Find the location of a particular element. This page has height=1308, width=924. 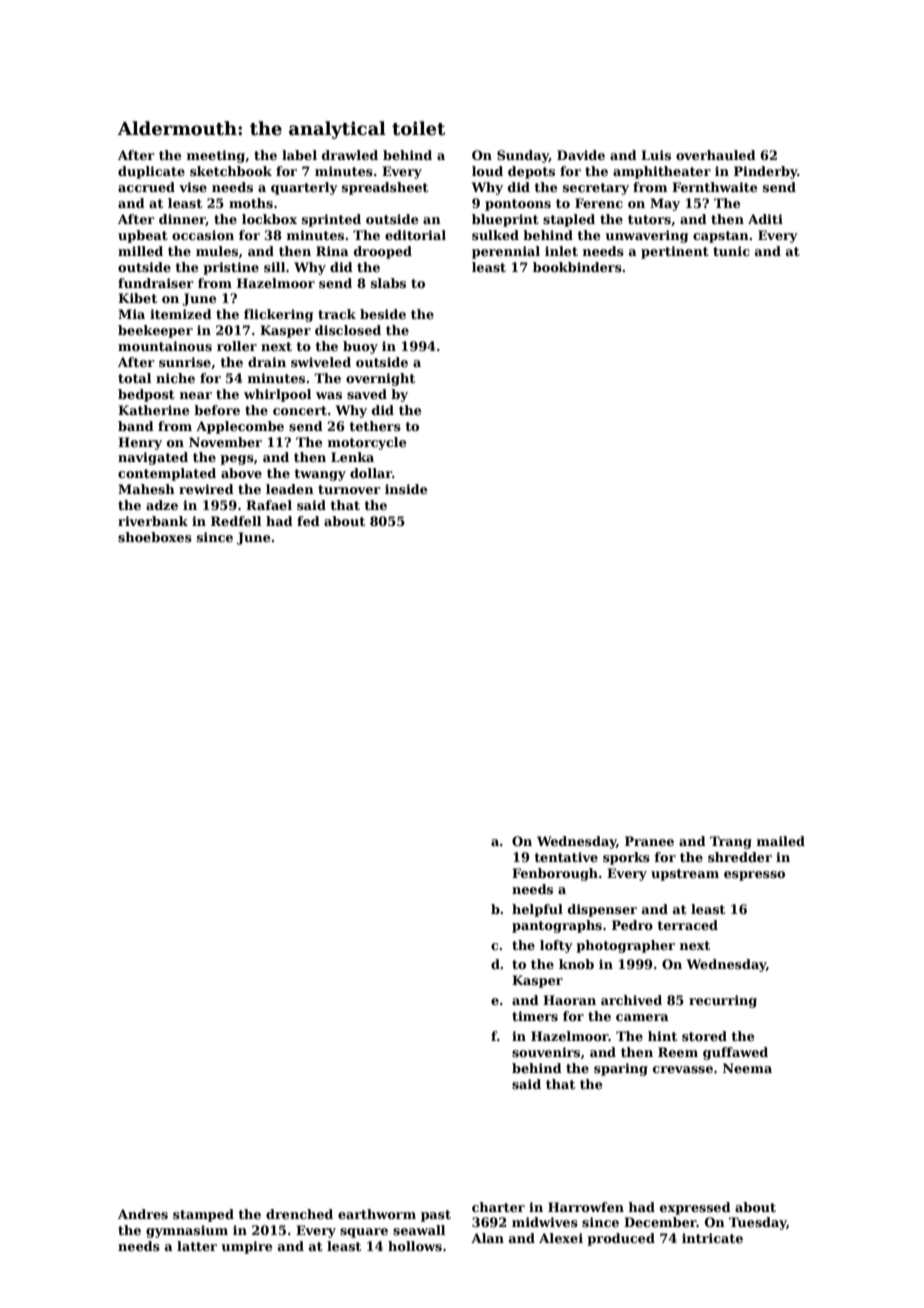

latter is located at coordinates (197, 1246).
